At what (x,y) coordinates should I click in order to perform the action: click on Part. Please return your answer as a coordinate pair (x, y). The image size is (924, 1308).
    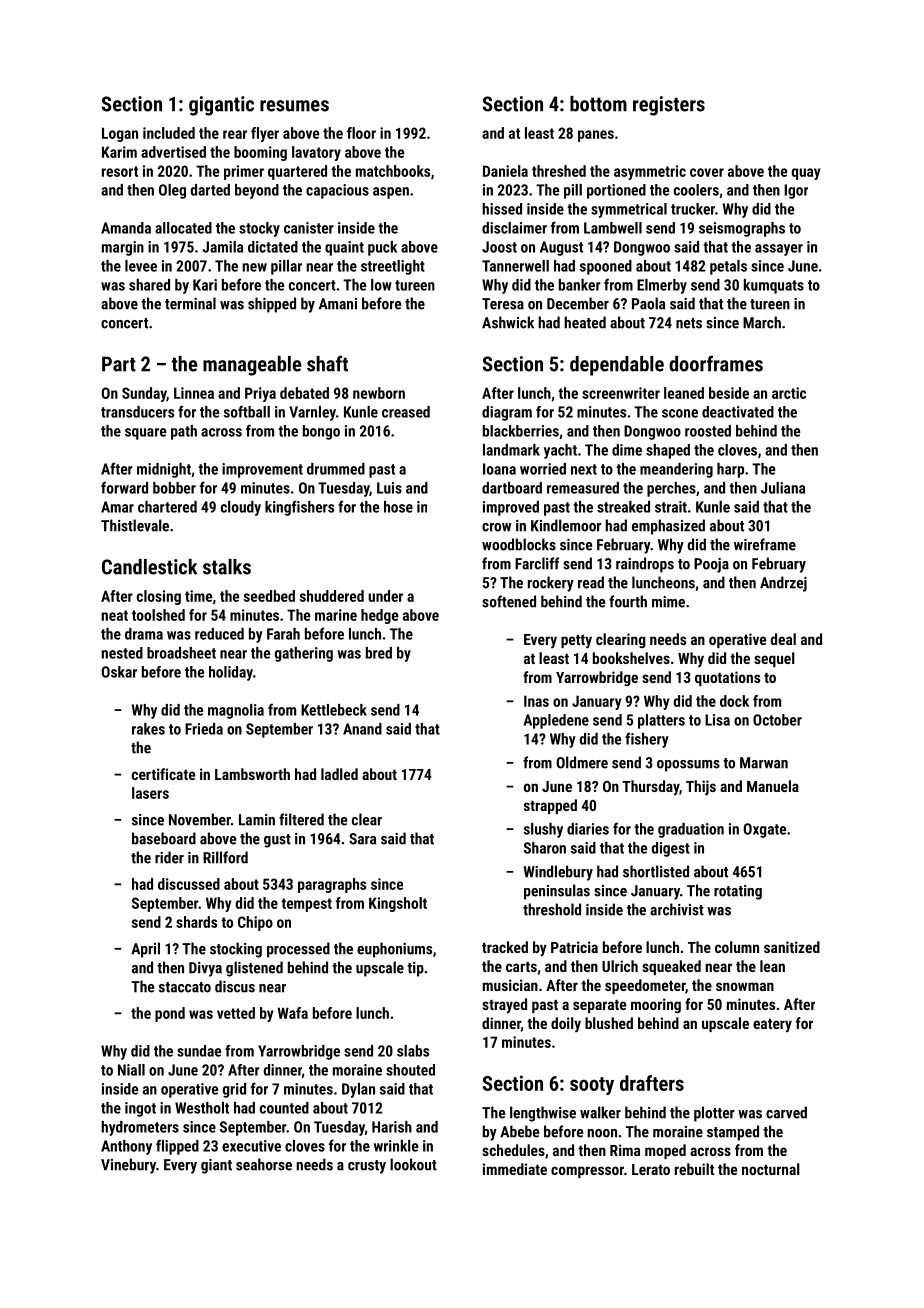
    Looking at the image, I should click on (119, 364).
